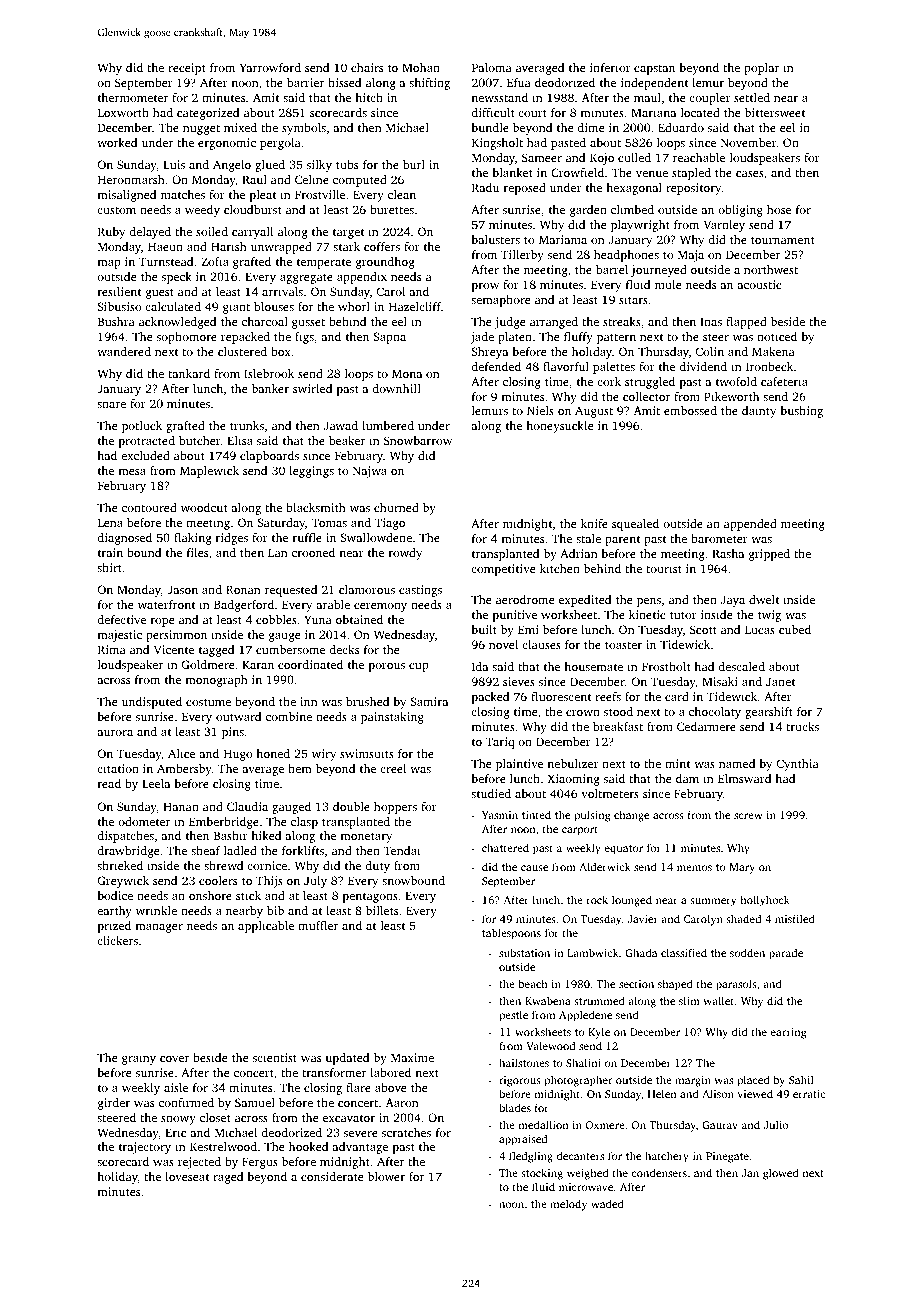 The height and width of the screenshot is (1308, 924). I want to click on receipt, so click(187, 69).
